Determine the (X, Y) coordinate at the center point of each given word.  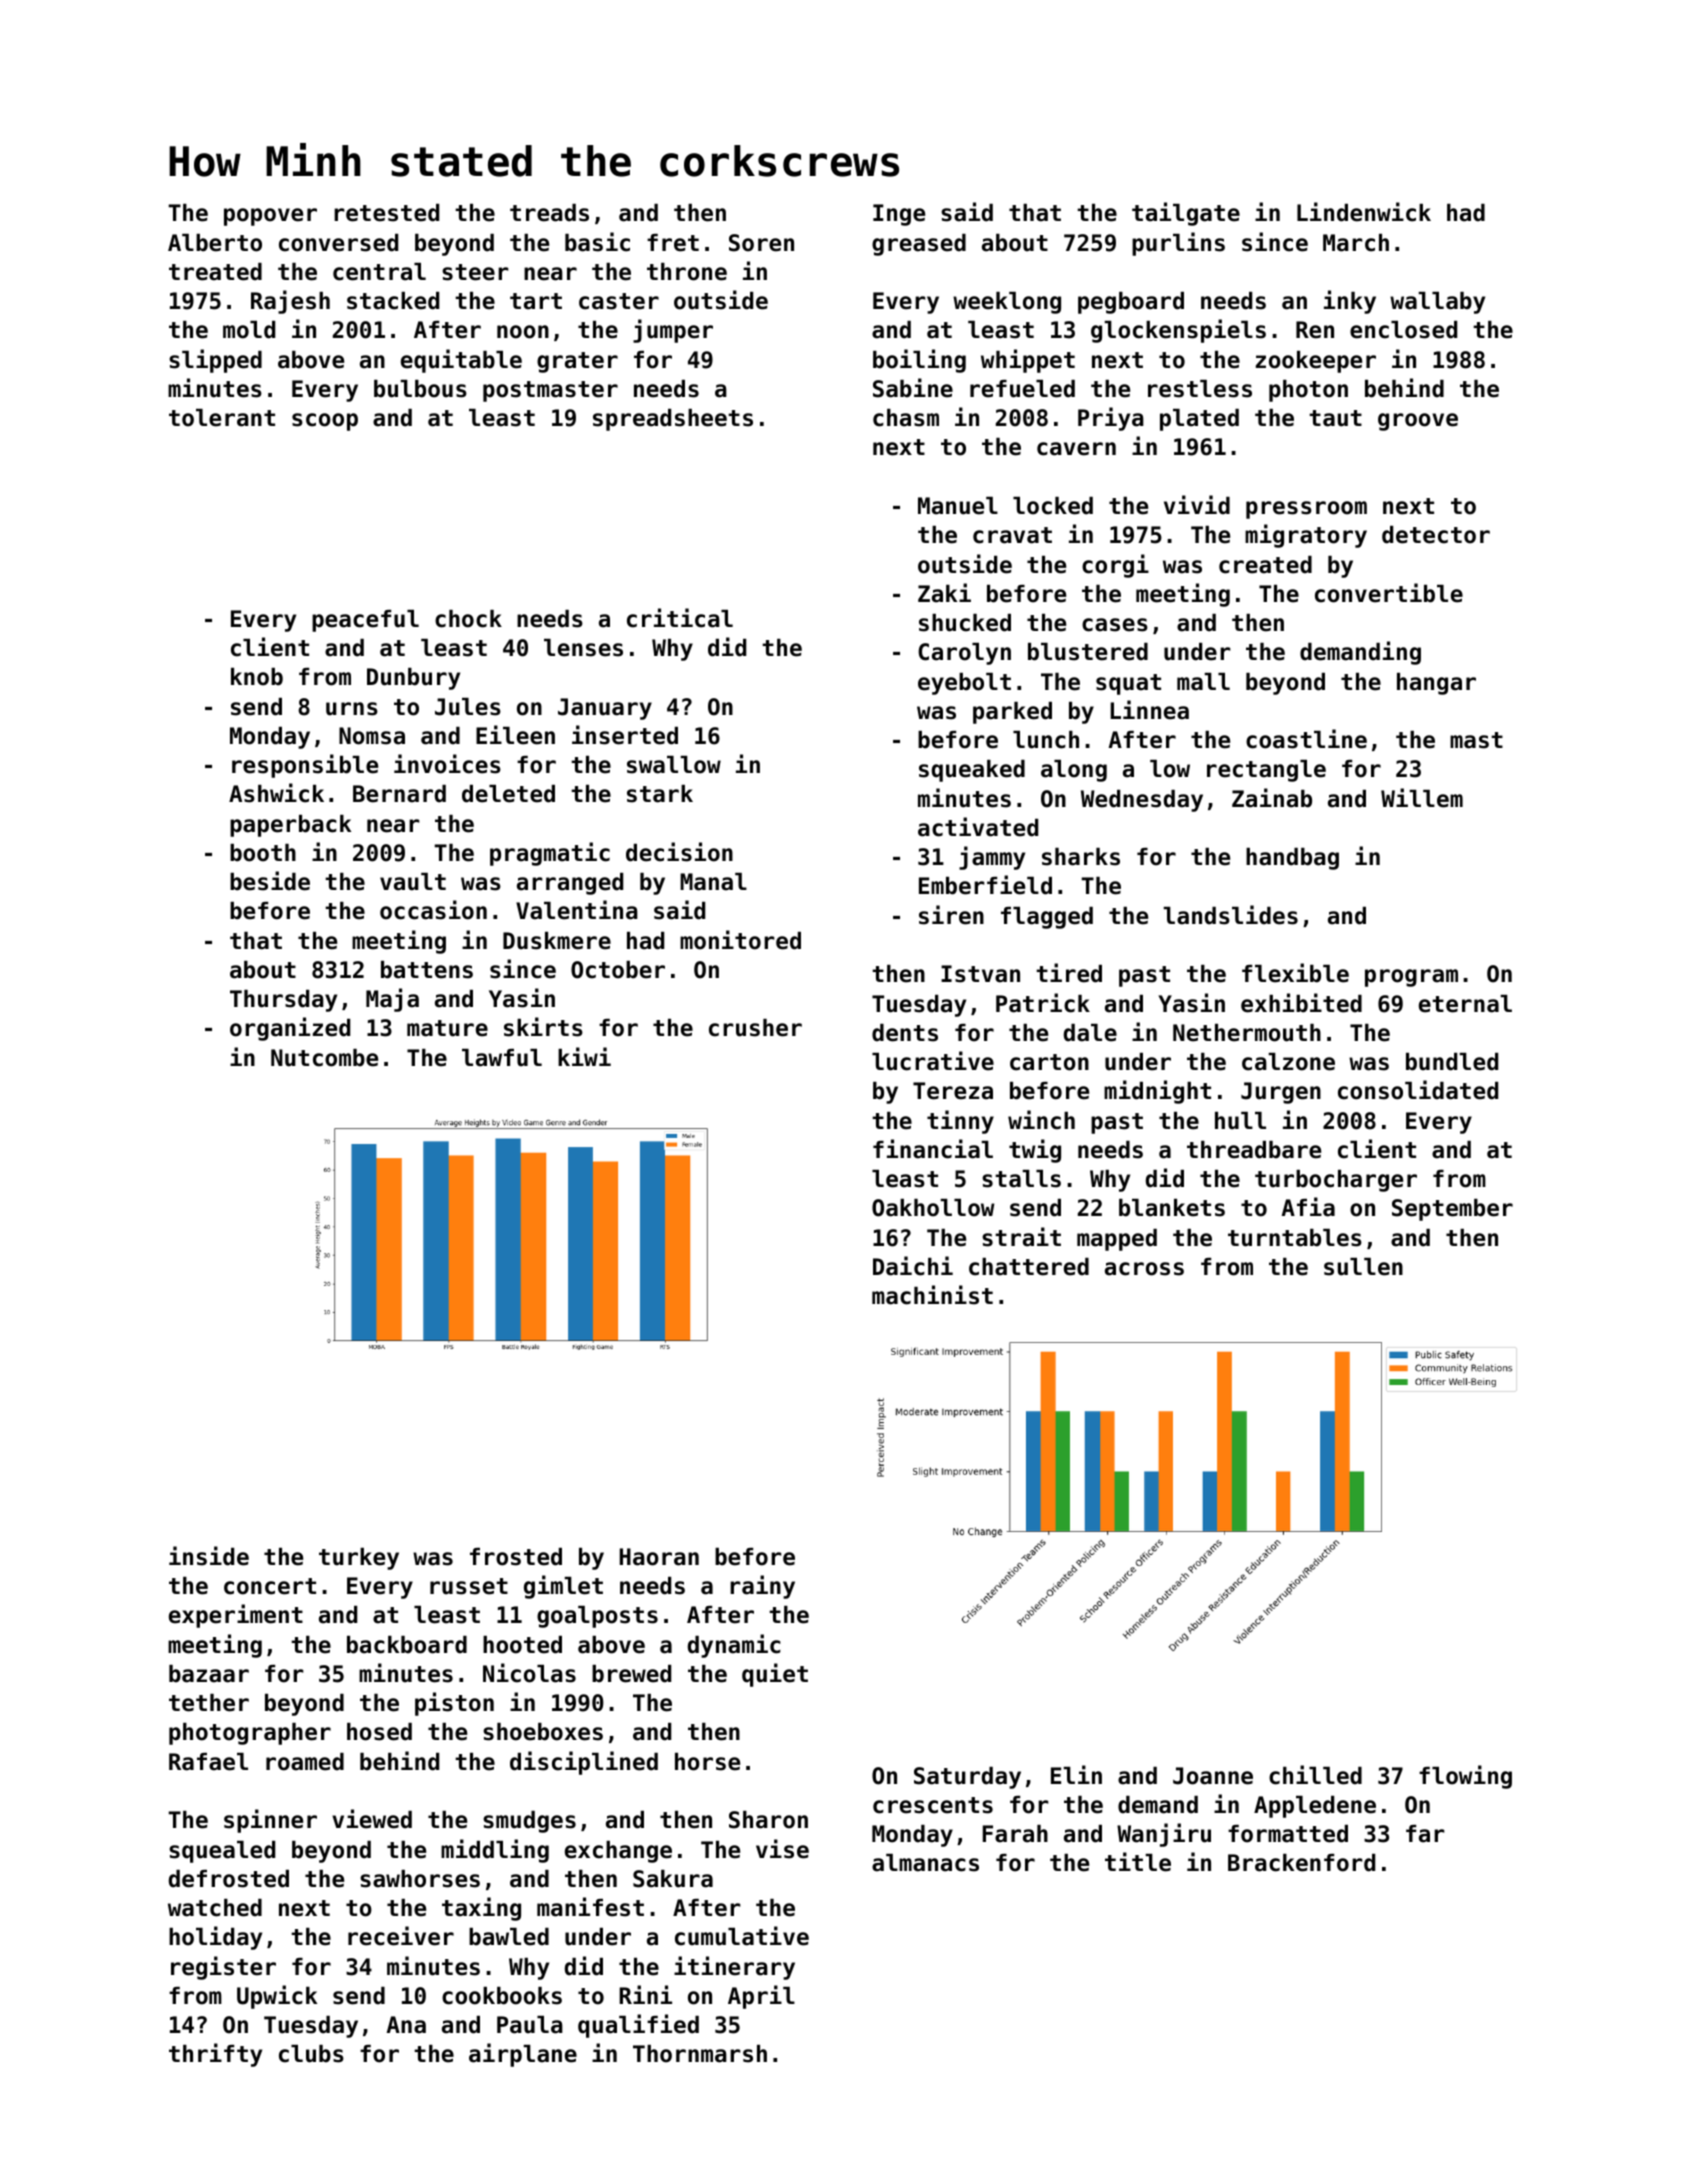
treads (549, 213)
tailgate (1186, 214)
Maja (392, 1000)
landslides (1230, 915)
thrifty (215, 2055)
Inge (899, 215)
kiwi (584, 1056)
